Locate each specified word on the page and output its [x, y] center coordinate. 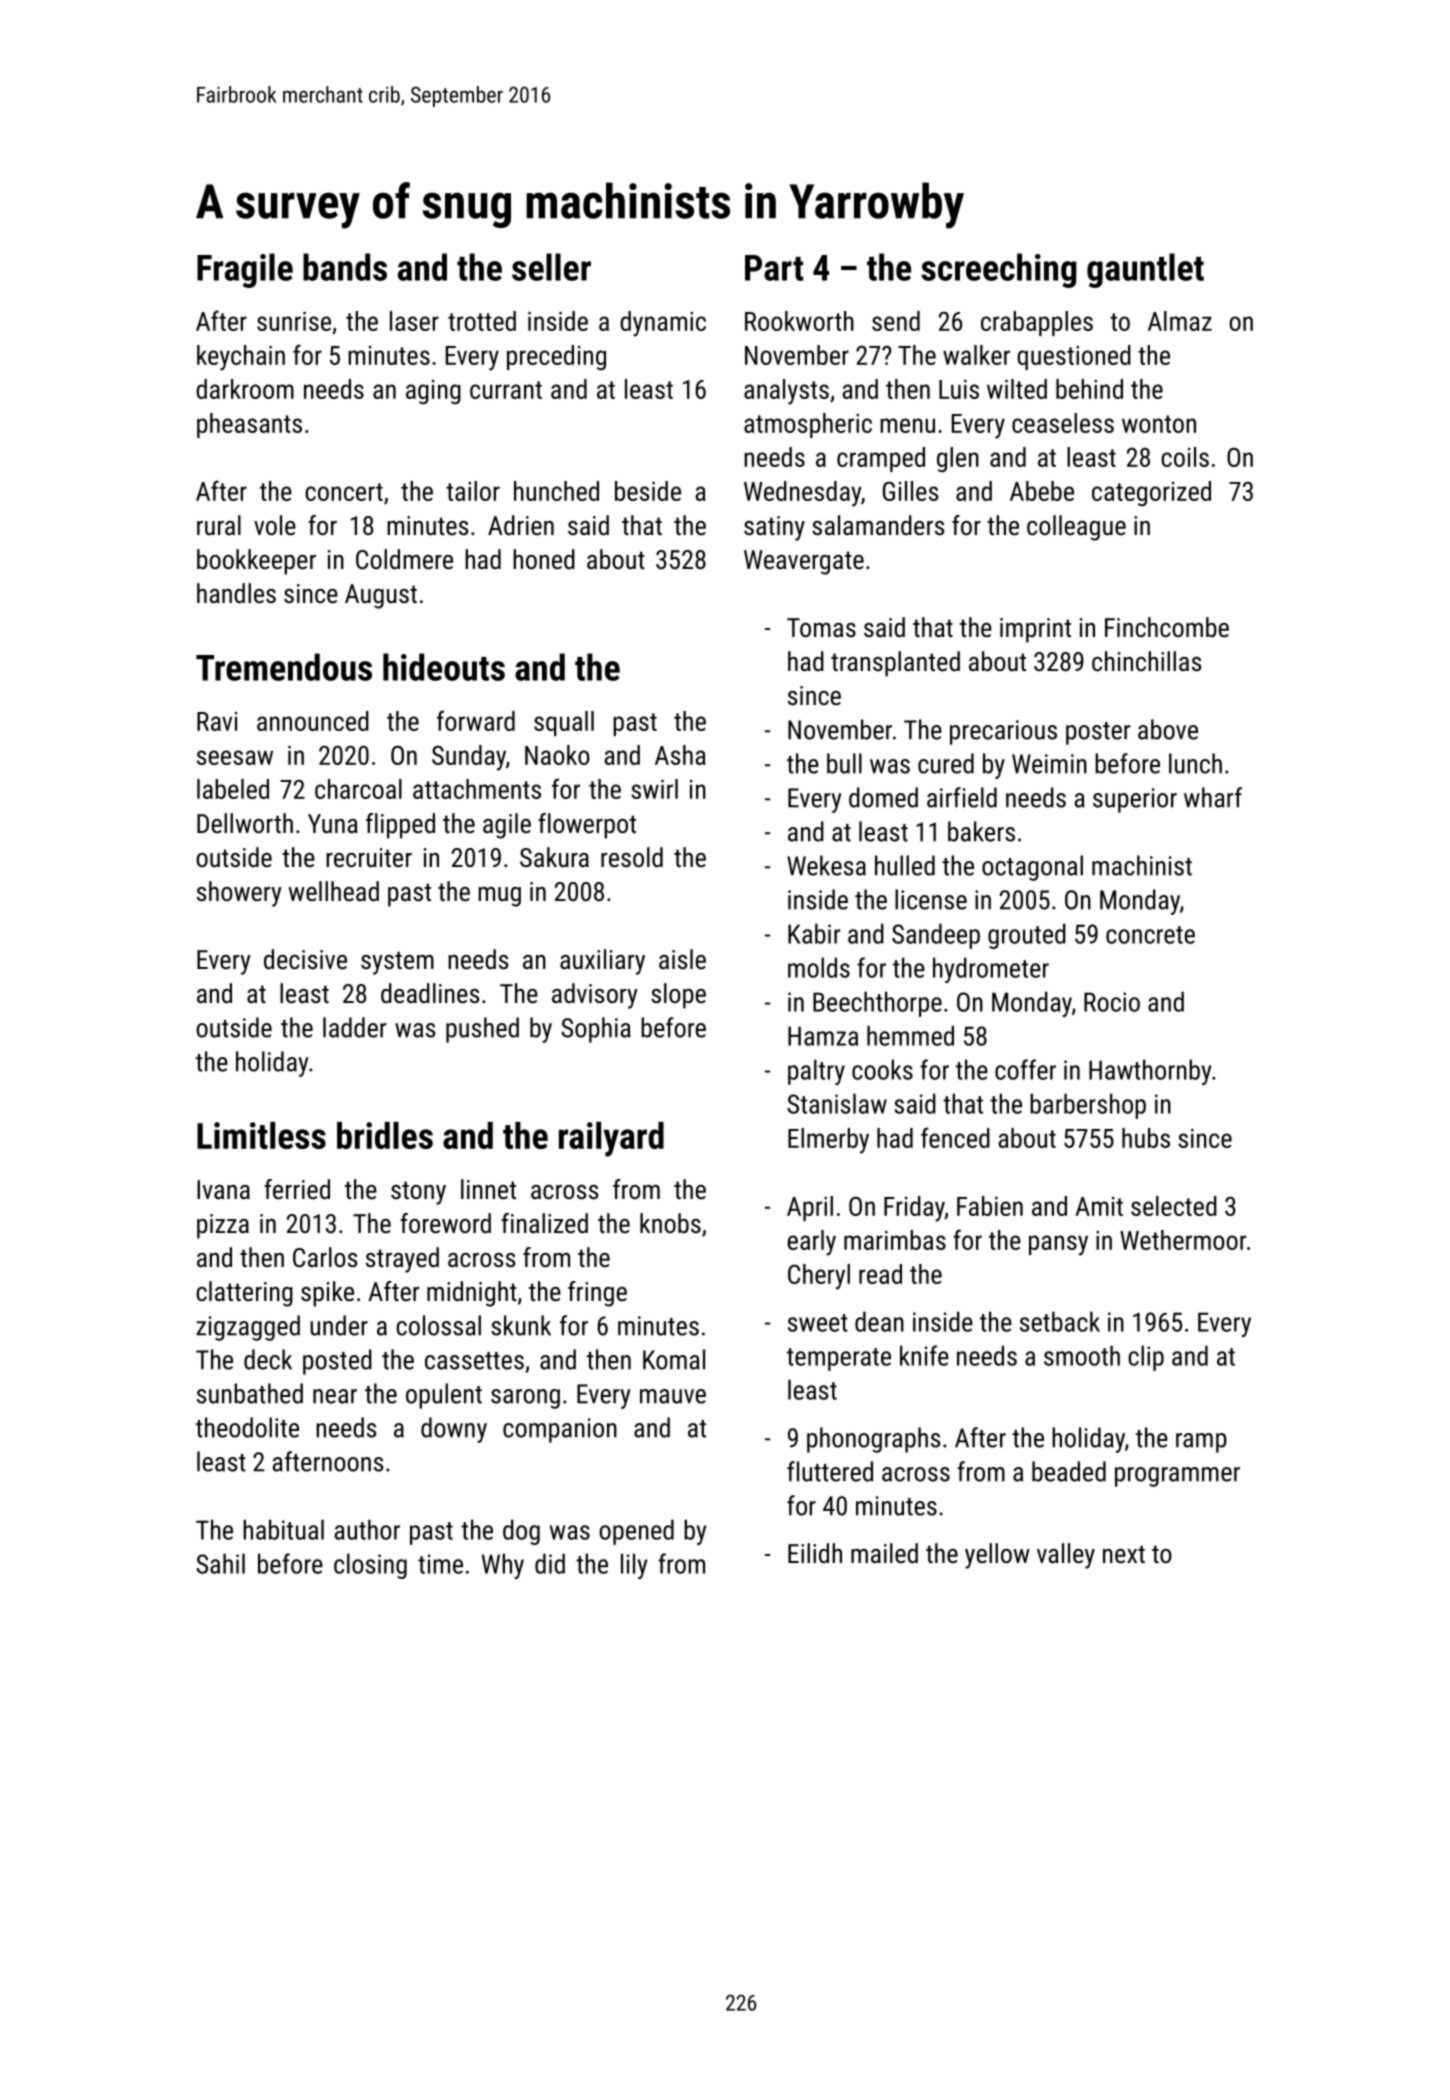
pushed [482, 1030]
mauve [673, 1396]
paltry [816, 1072]
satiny [774, 528]
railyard [611, 1139]
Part [774, 268]
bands [345, 267]
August [381, 596]
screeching [999, 270]
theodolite [247, 1427]
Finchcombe [1167, 627]
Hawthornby [1150, 1072]
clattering [244, 1294]
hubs [1146, 1138]
